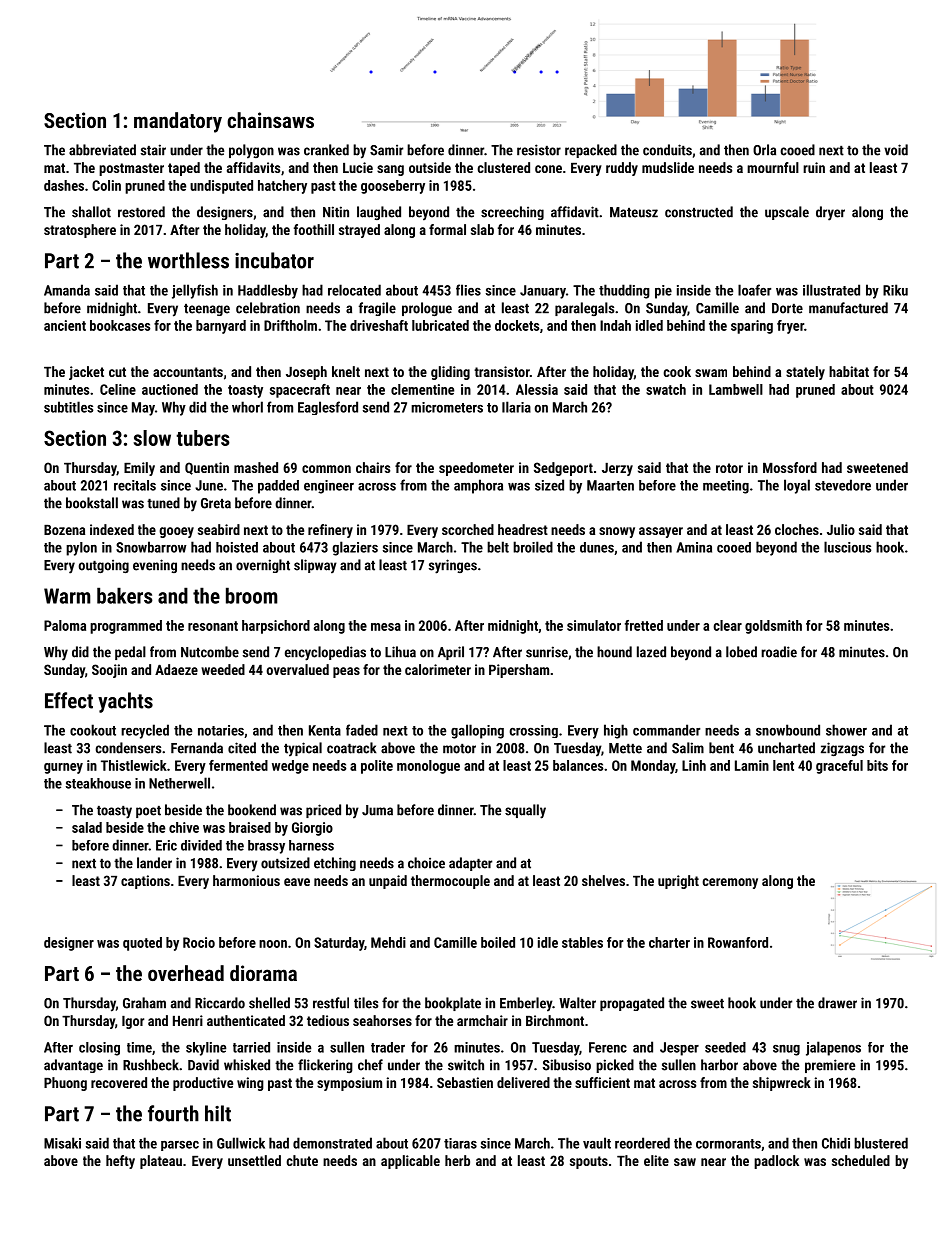 Image resolution: width=952 pixels, height=1233 pixels. I want to click on Rowanford, so click(738, 942).
